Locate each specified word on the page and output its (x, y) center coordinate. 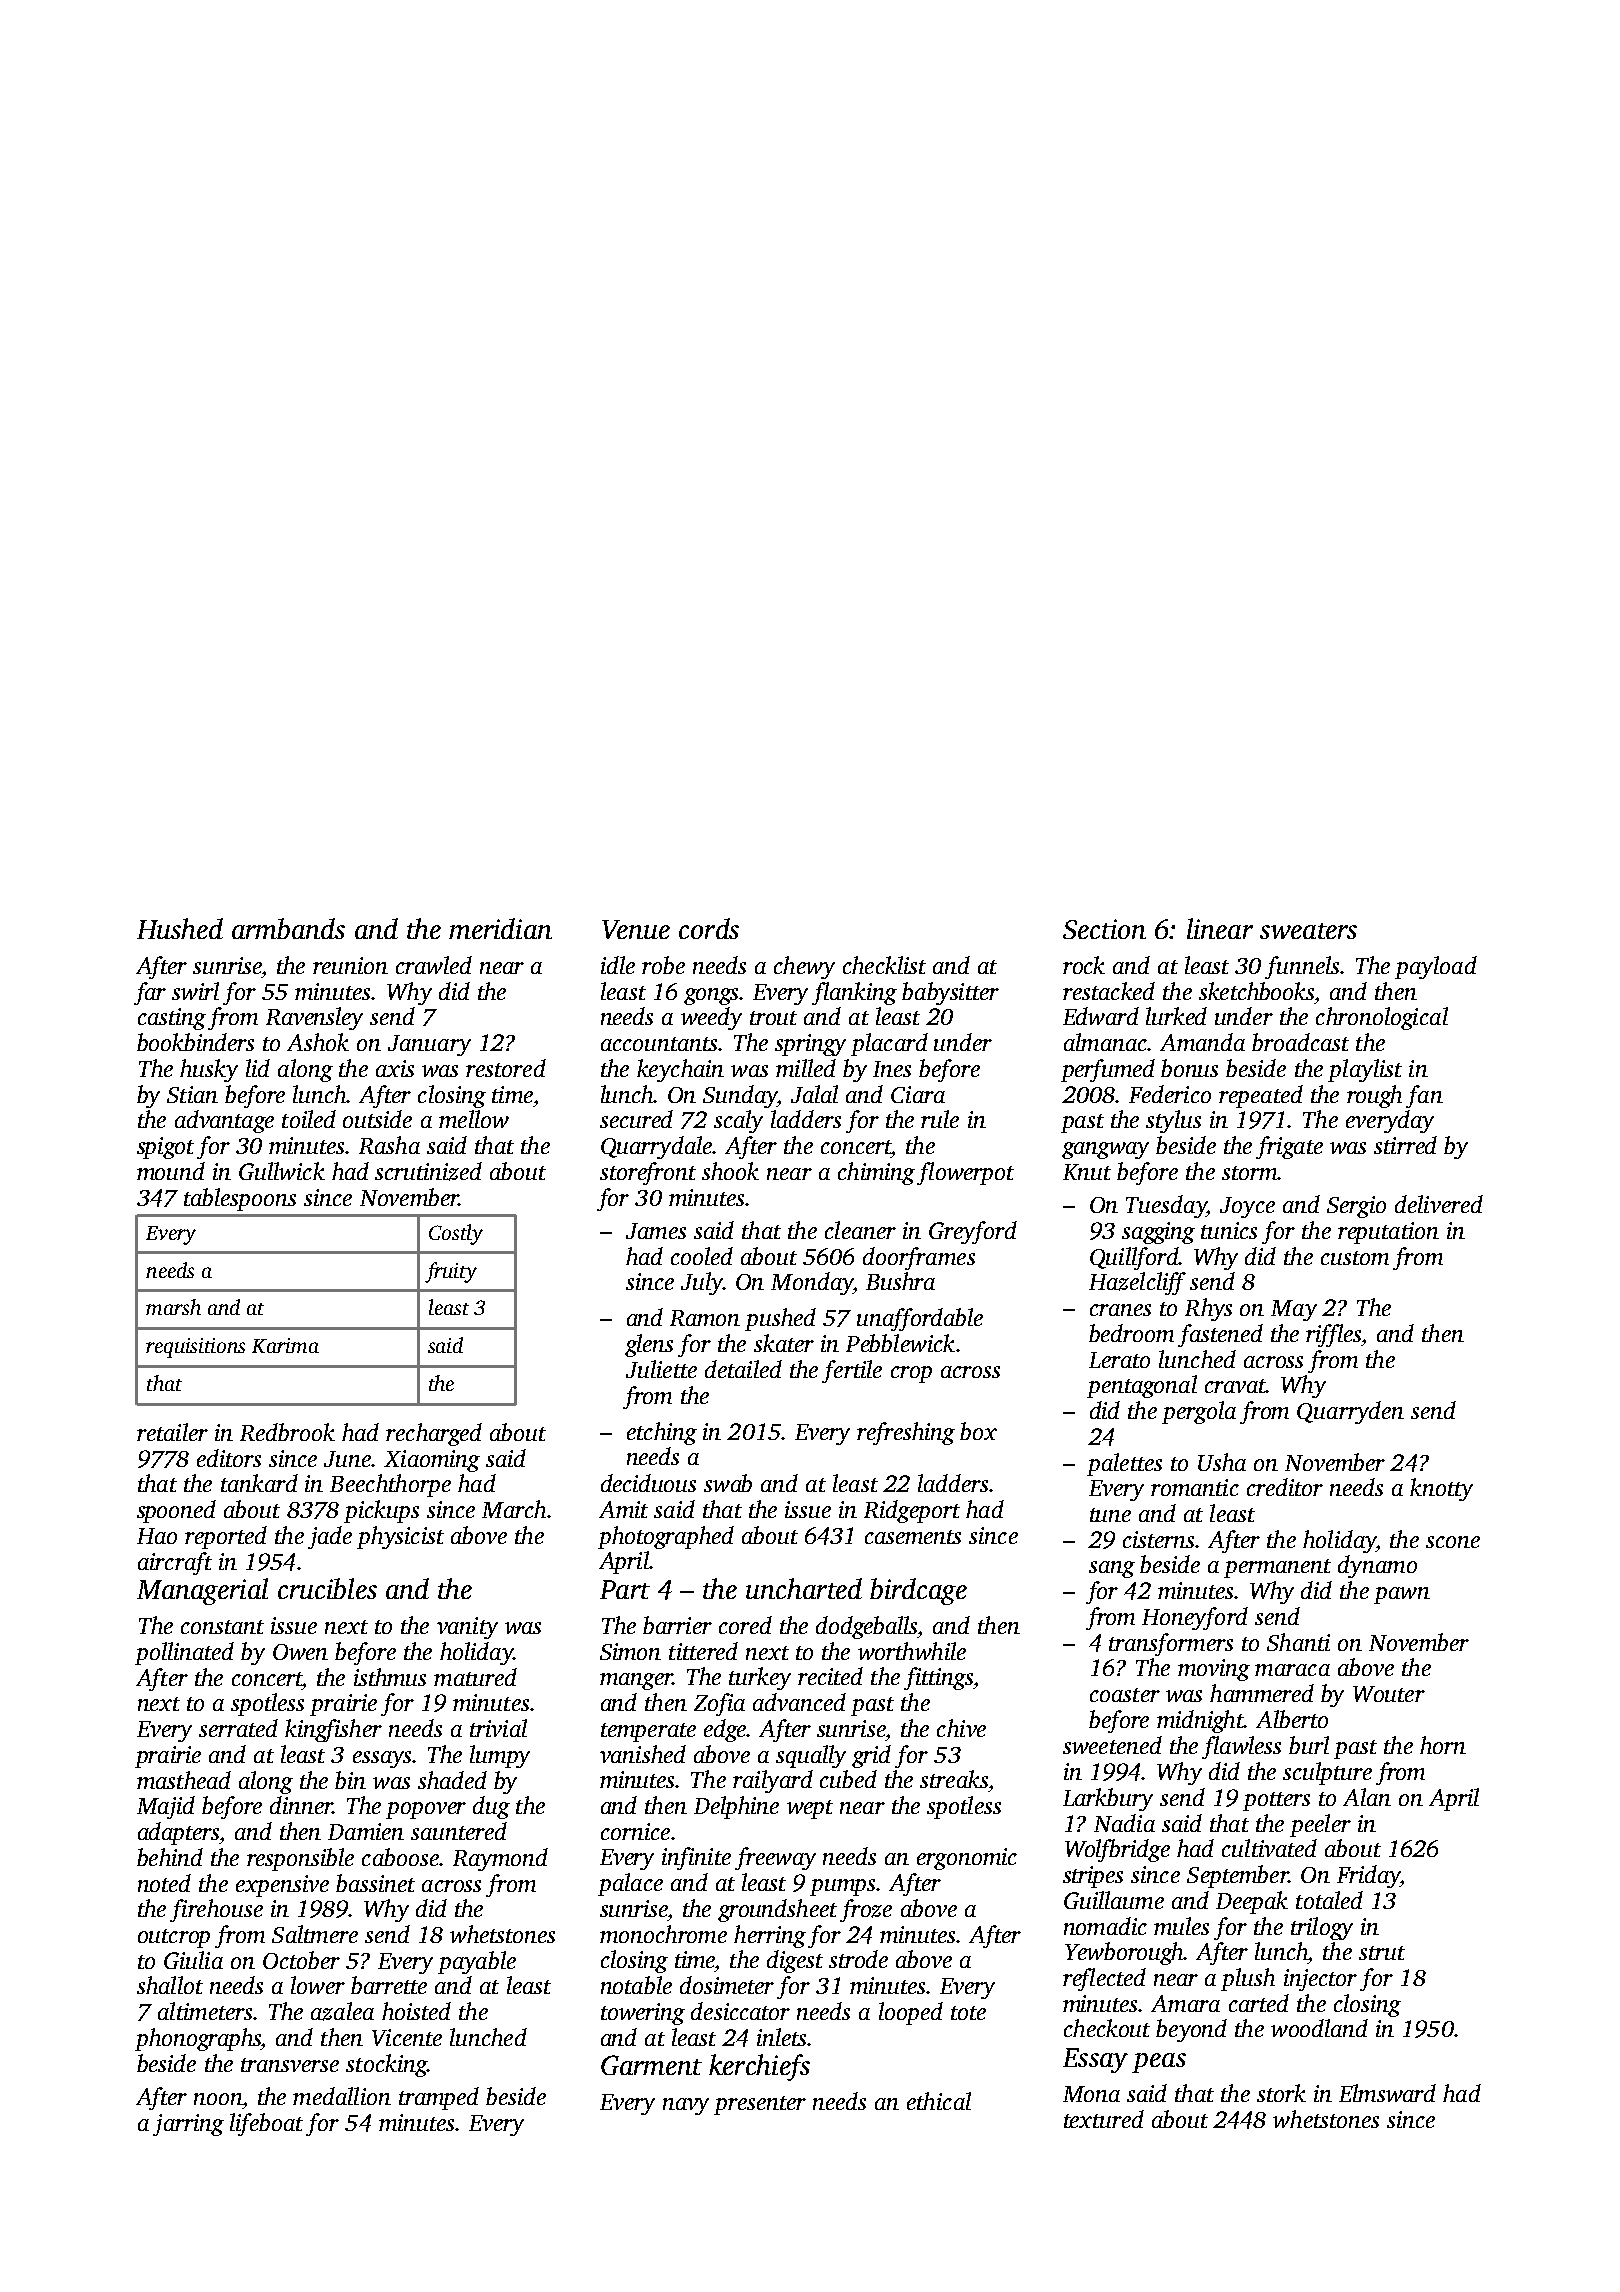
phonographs (198, 2039)
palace (630, 1884)
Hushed (180, 928)
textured (1104, 2119)
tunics (1229, 1230)
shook (730, 1171)
